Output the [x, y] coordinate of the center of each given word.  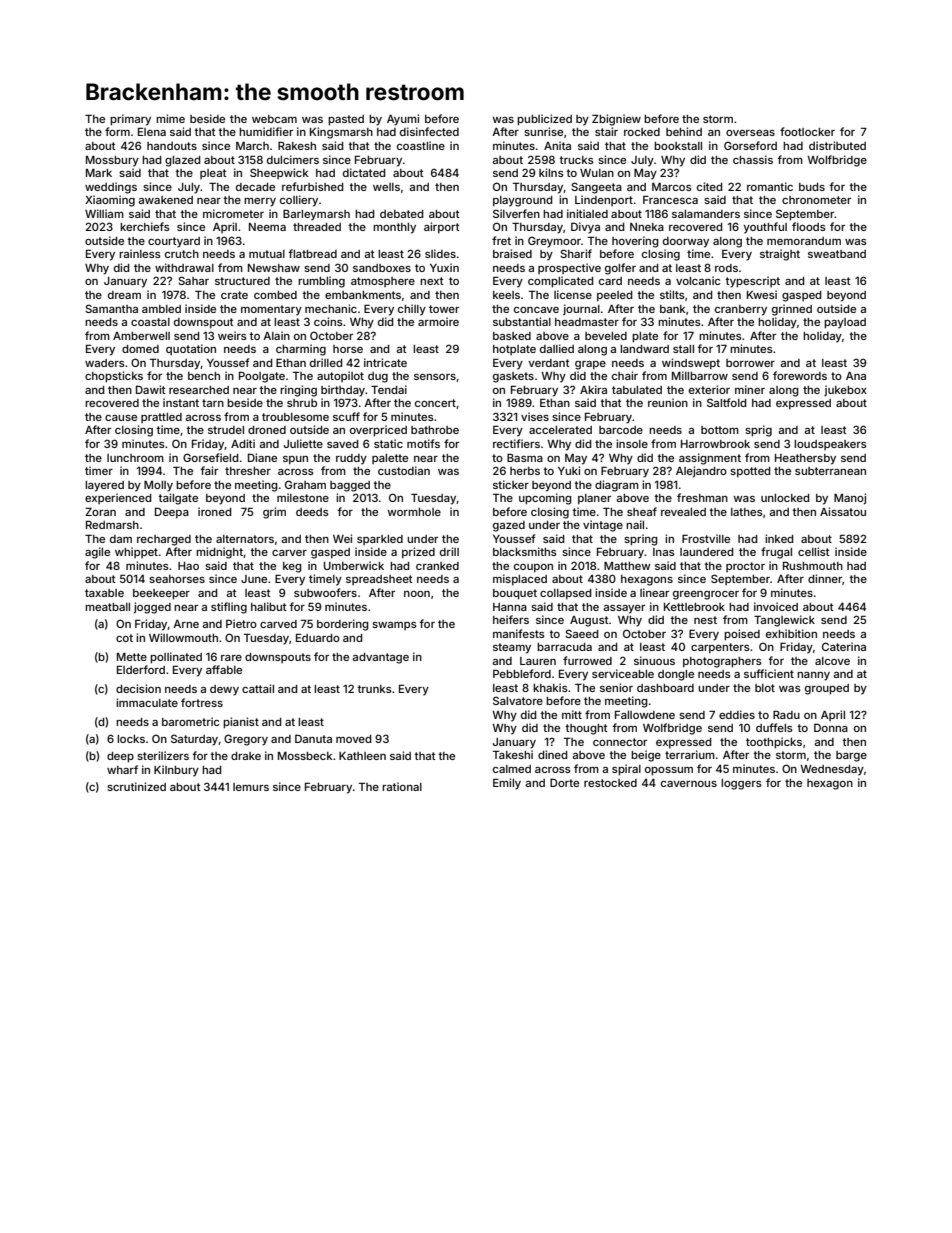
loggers [741, 784]
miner [750, 389]
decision [138, 688]
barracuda [564, 647]
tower [444, 309]
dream [124, 295]
